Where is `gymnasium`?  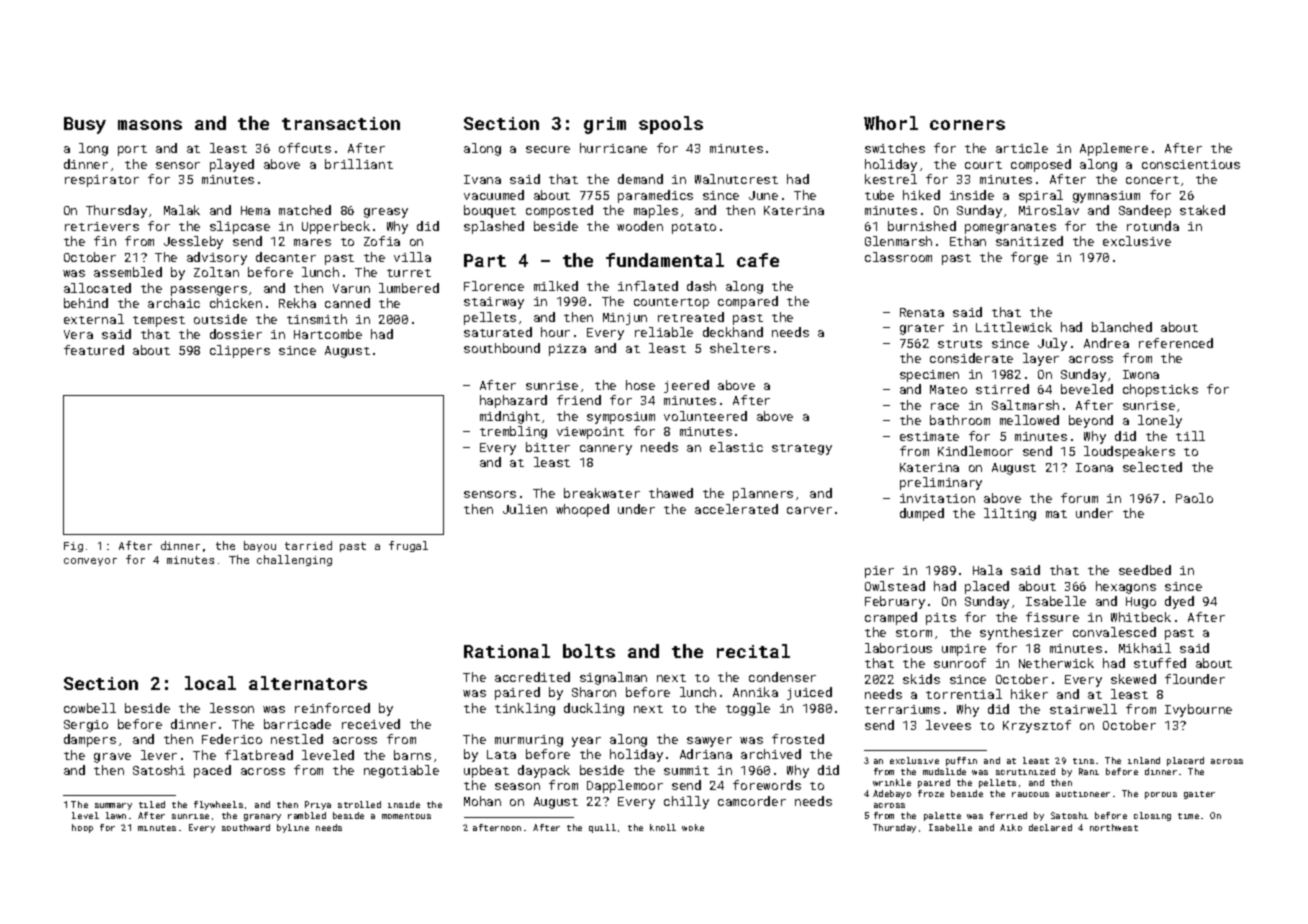 gymnasium is located at coordinates (1106, 197).
